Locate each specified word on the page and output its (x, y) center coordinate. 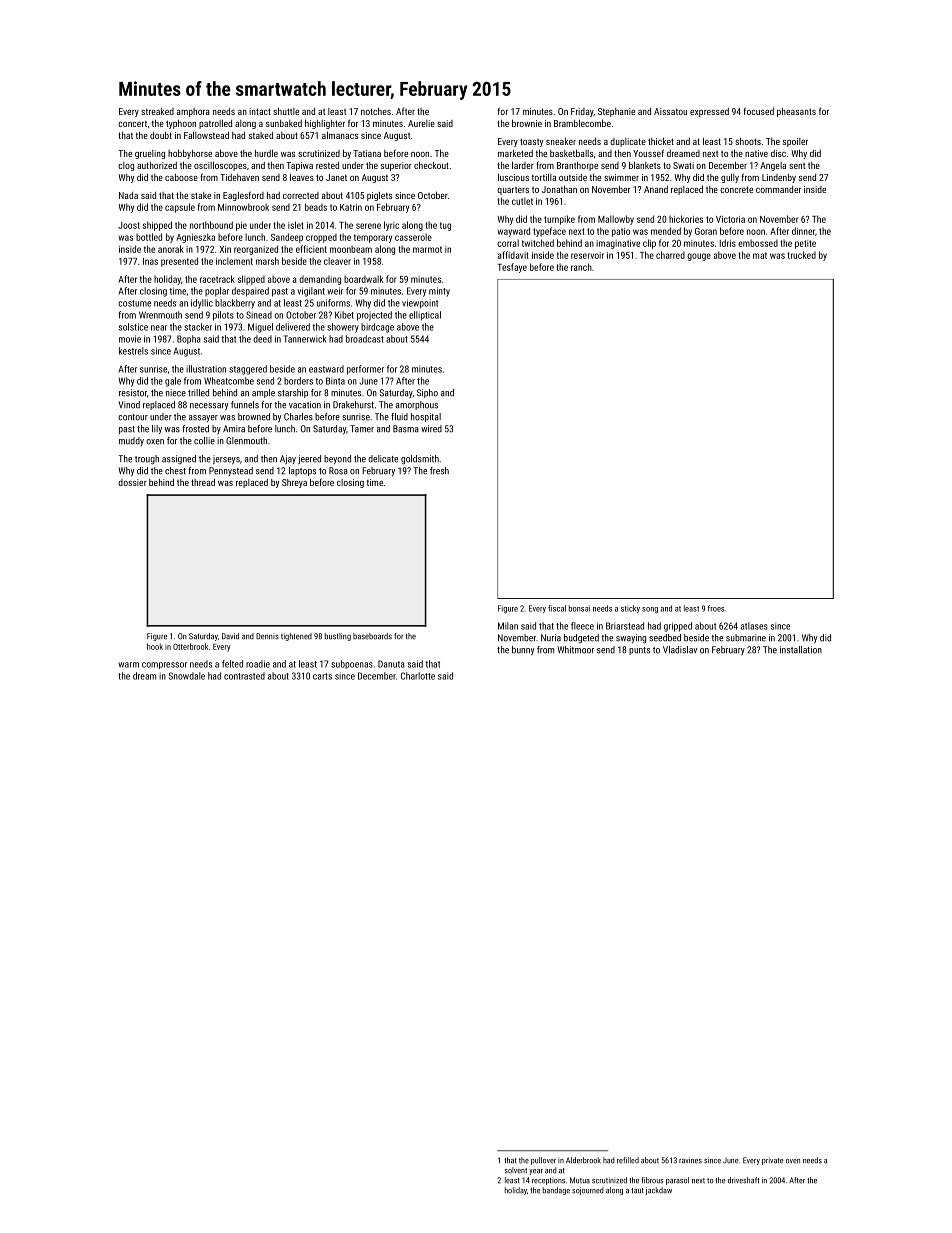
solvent (516, 1170)
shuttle (286, 111)
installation (801, 650)
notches (376, 111)
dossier (132, 482)
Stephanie (616, 112)
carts (322, 676)
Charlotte (418, 676)
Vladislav (680, 650)
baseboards (372, 636)
